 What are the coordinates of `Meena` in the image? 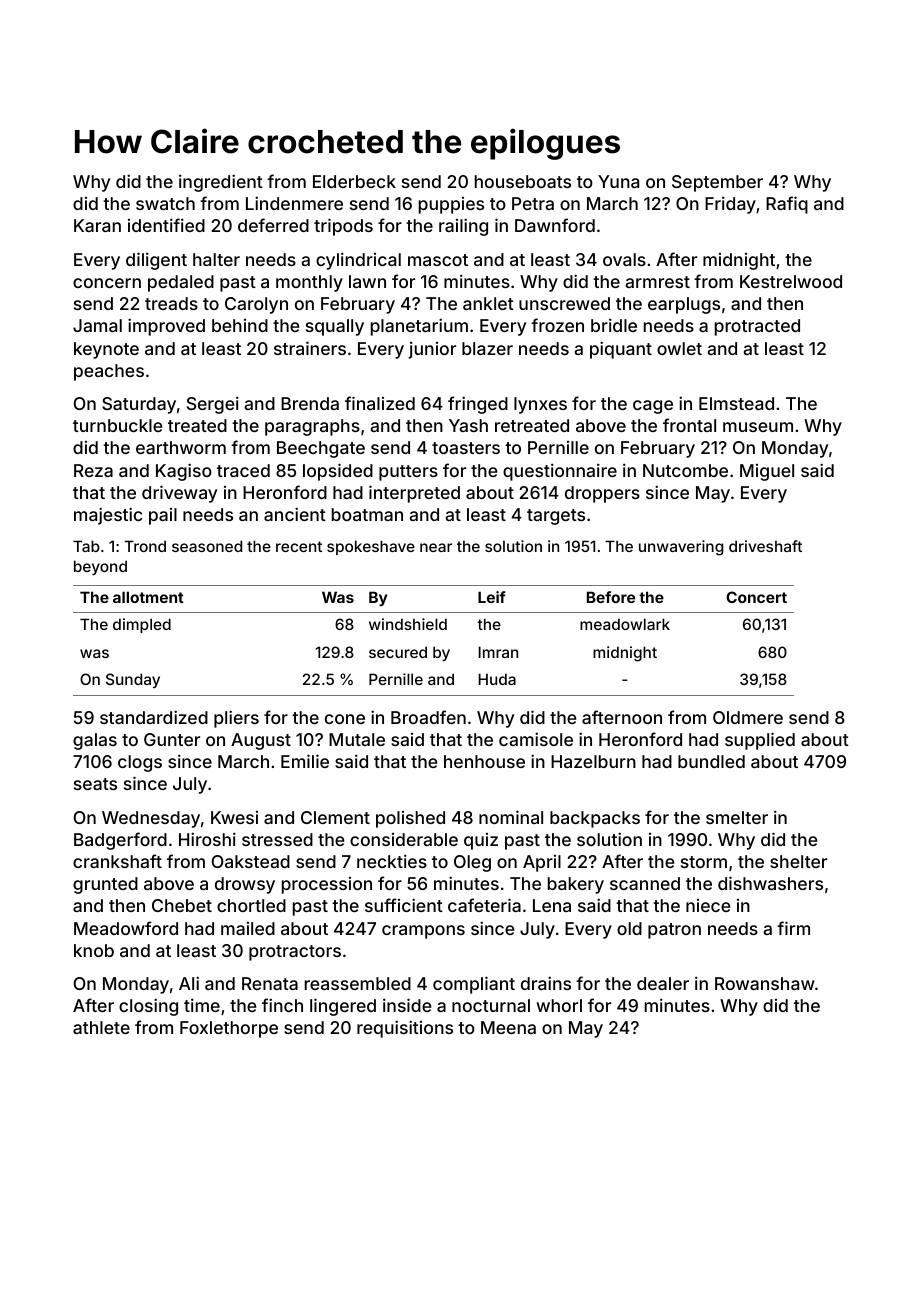 It's located at (508, 1027).
